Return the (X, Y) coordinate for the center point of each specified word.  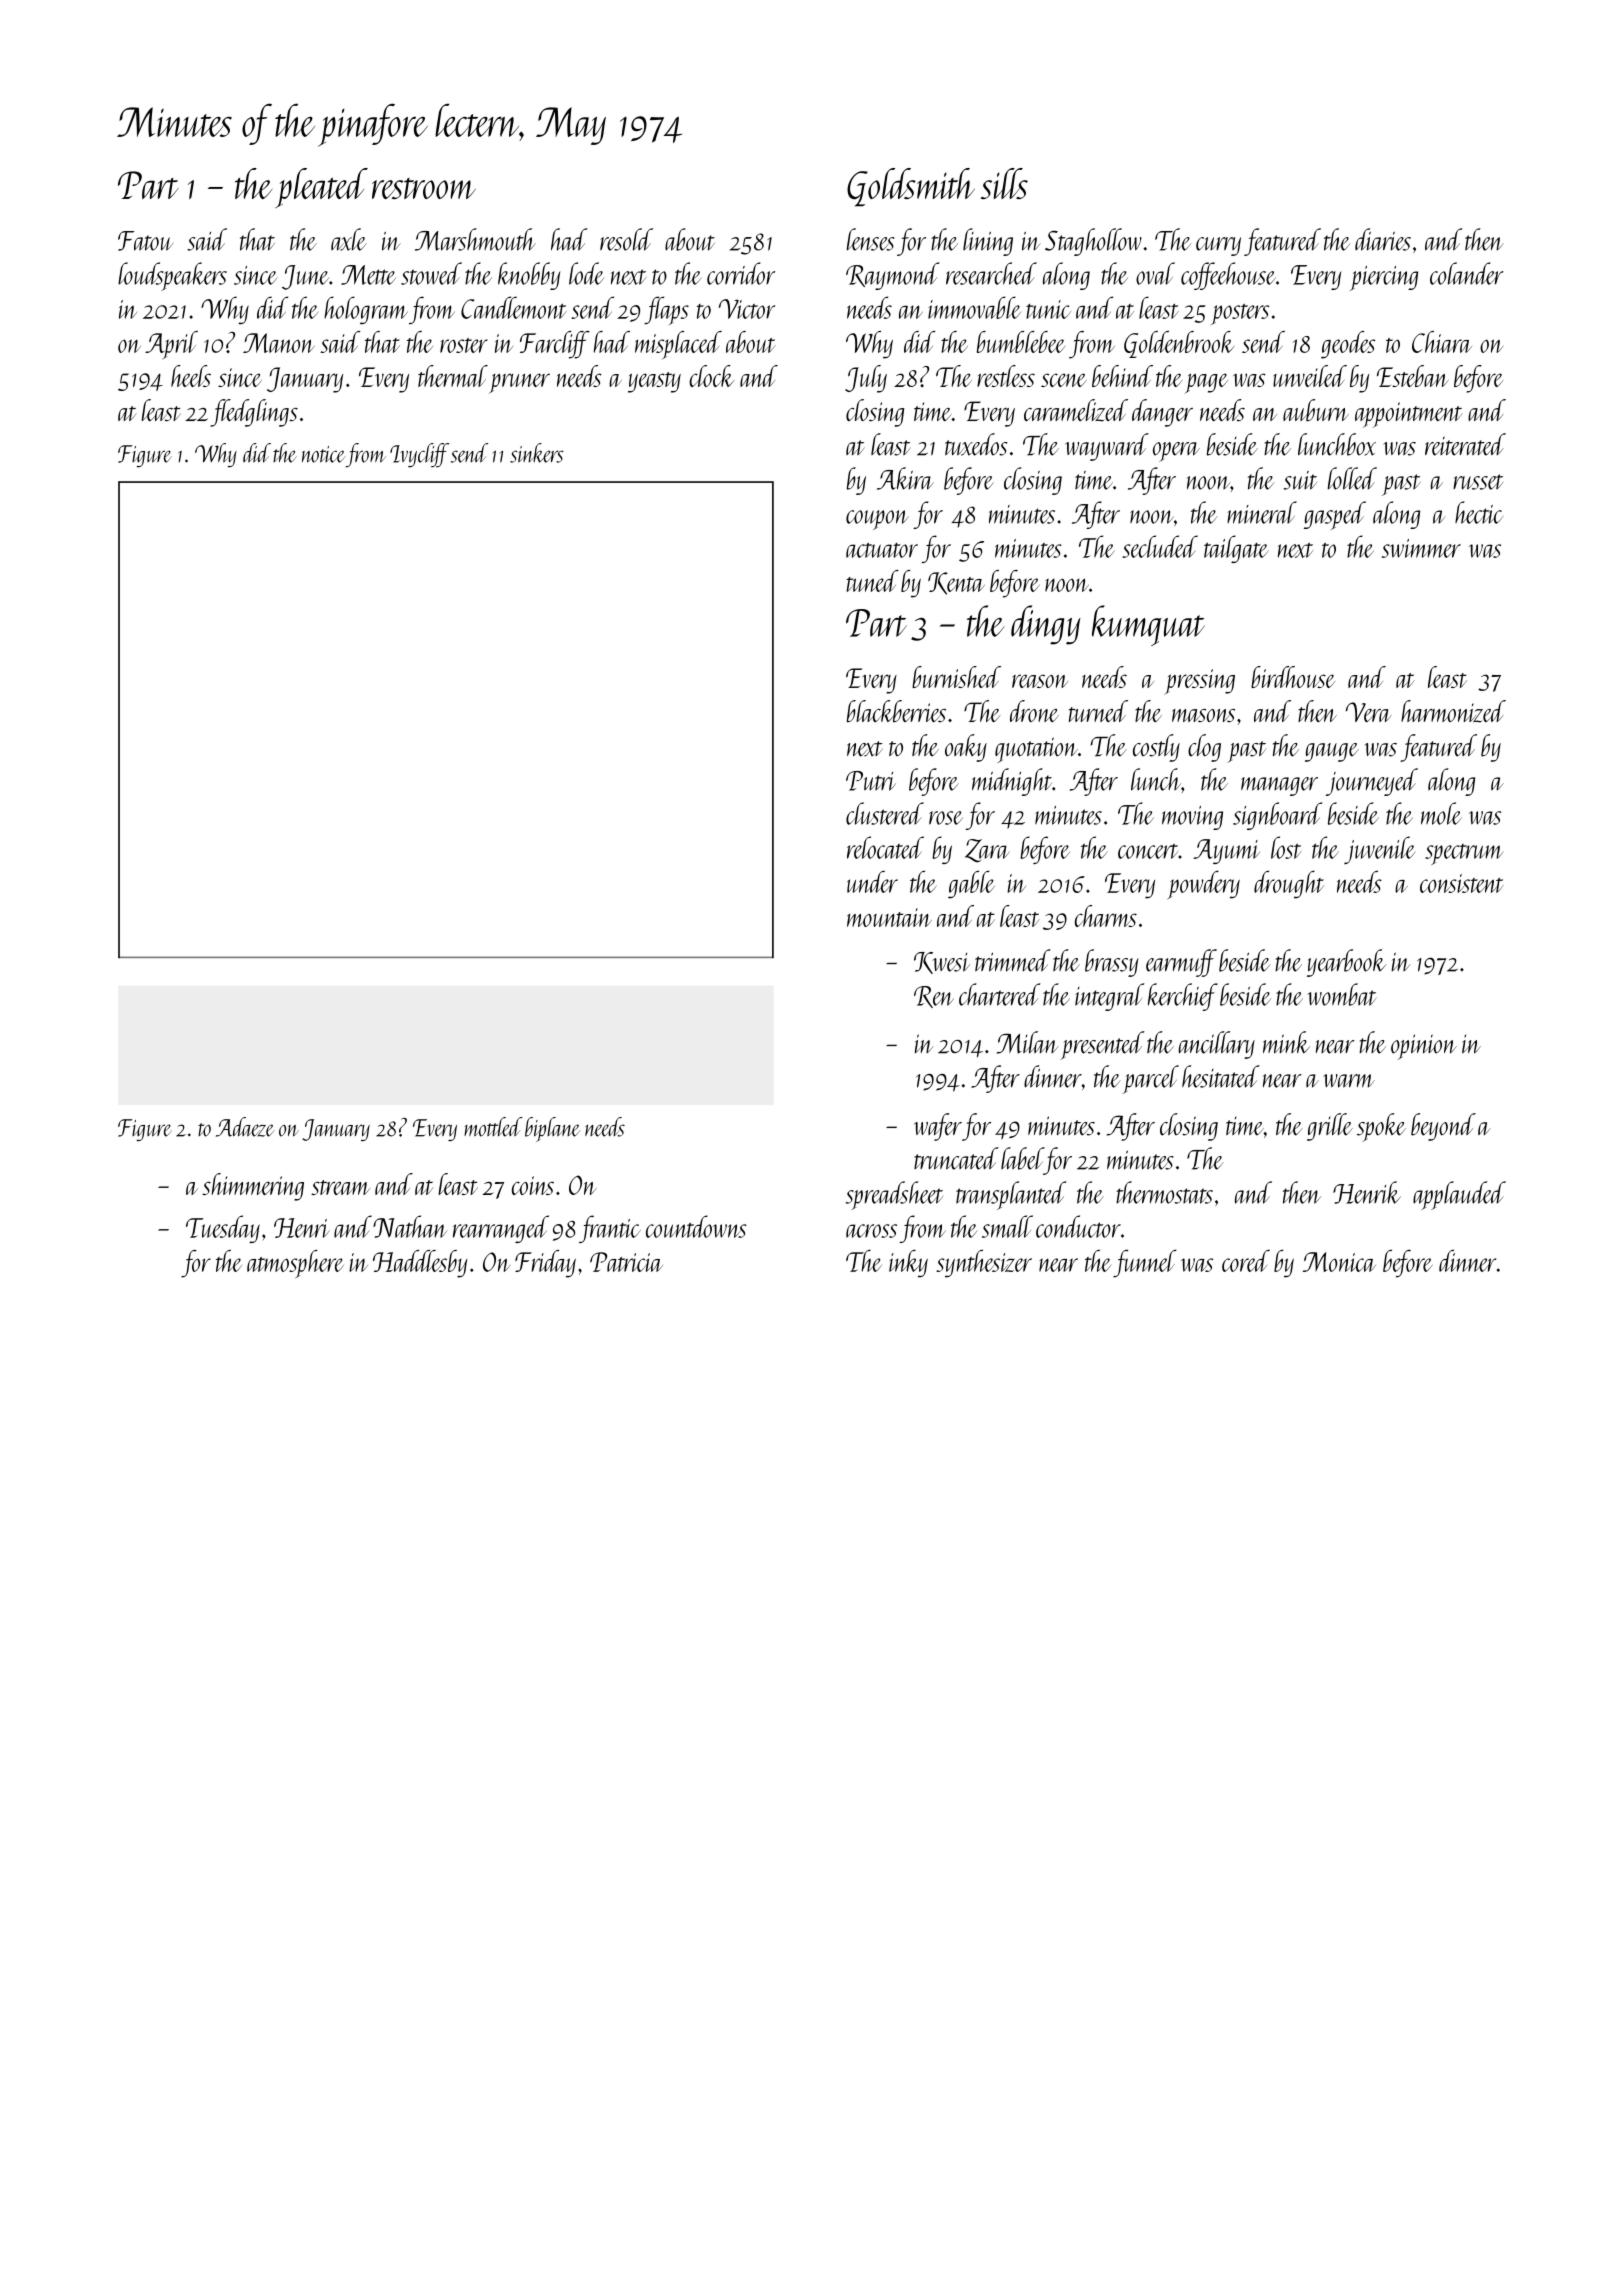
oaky (966, 748)
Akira (905, 478)
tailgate (1236, 549)
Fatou (145, 241)
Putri (871, 781)
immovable (974, 307)
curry (1218, 246)
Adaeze (245, 1127)
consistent (1462, 883)
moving (1192, 818)
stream (340, 1187)
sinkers (537, 453)
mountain (889, 917)
